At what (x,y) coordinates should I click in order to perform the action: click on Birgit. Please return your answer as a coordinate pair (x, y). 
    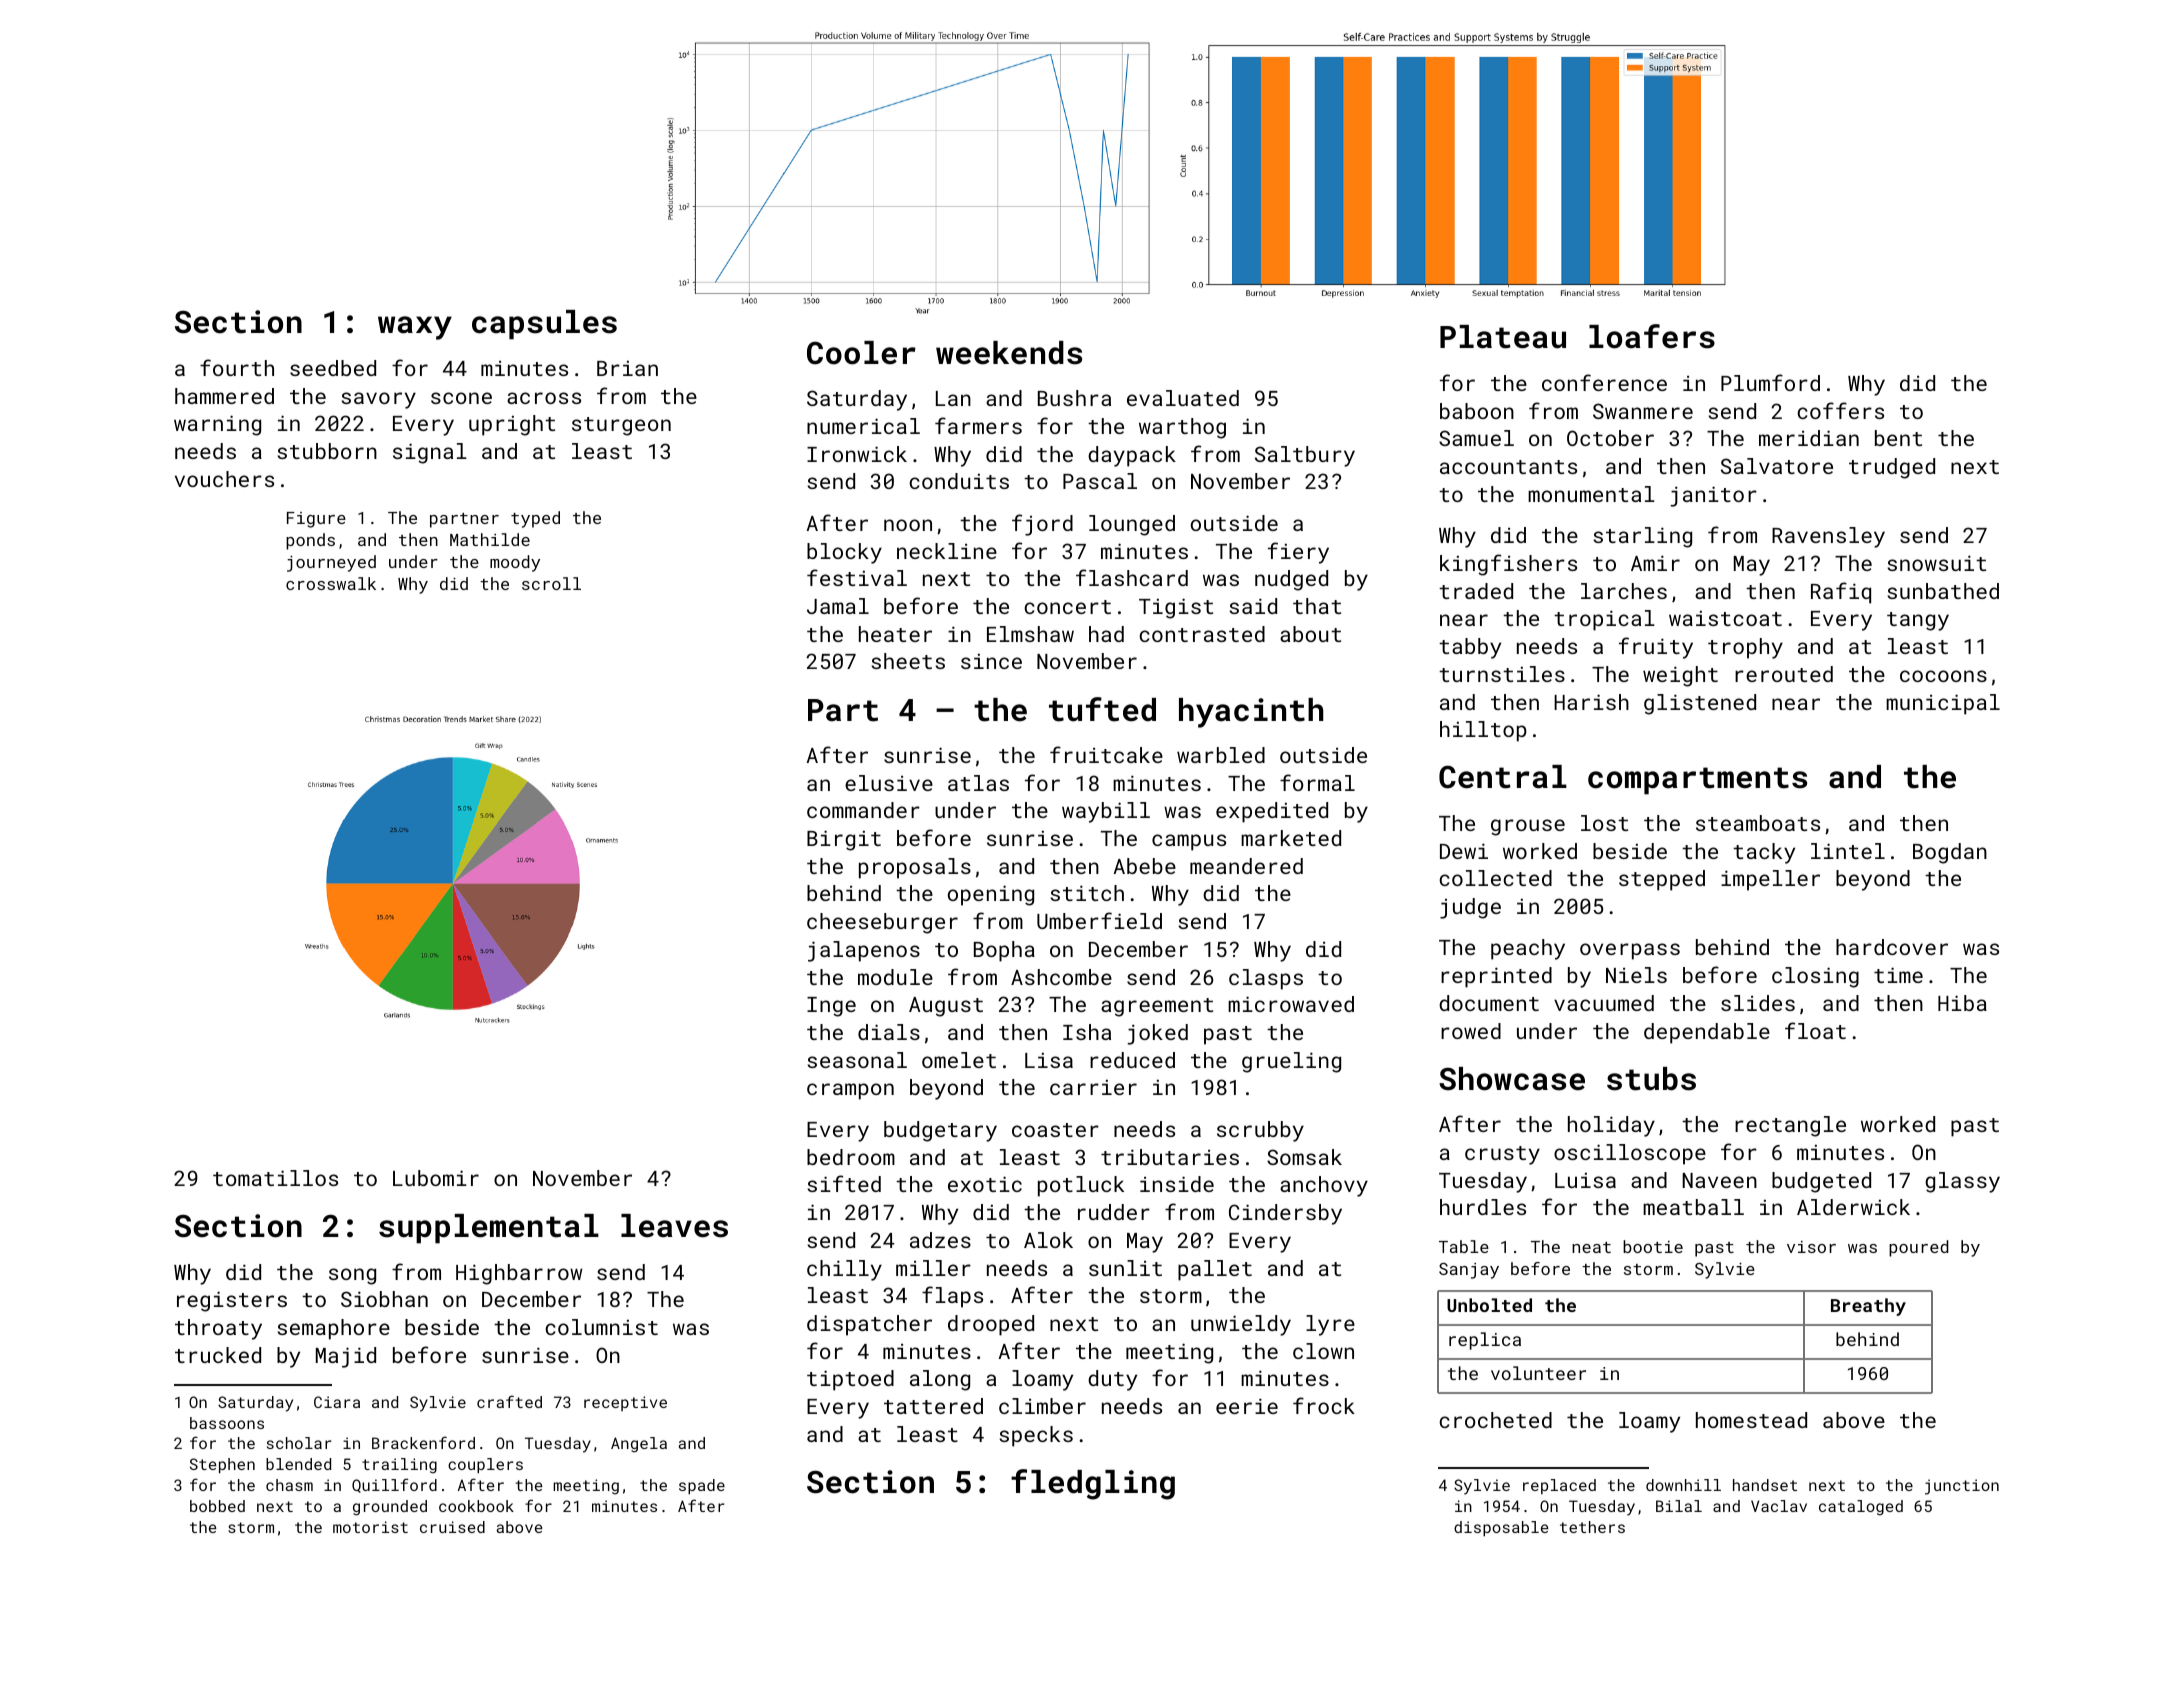
    Looking at the image, I should click on (844, 840).
